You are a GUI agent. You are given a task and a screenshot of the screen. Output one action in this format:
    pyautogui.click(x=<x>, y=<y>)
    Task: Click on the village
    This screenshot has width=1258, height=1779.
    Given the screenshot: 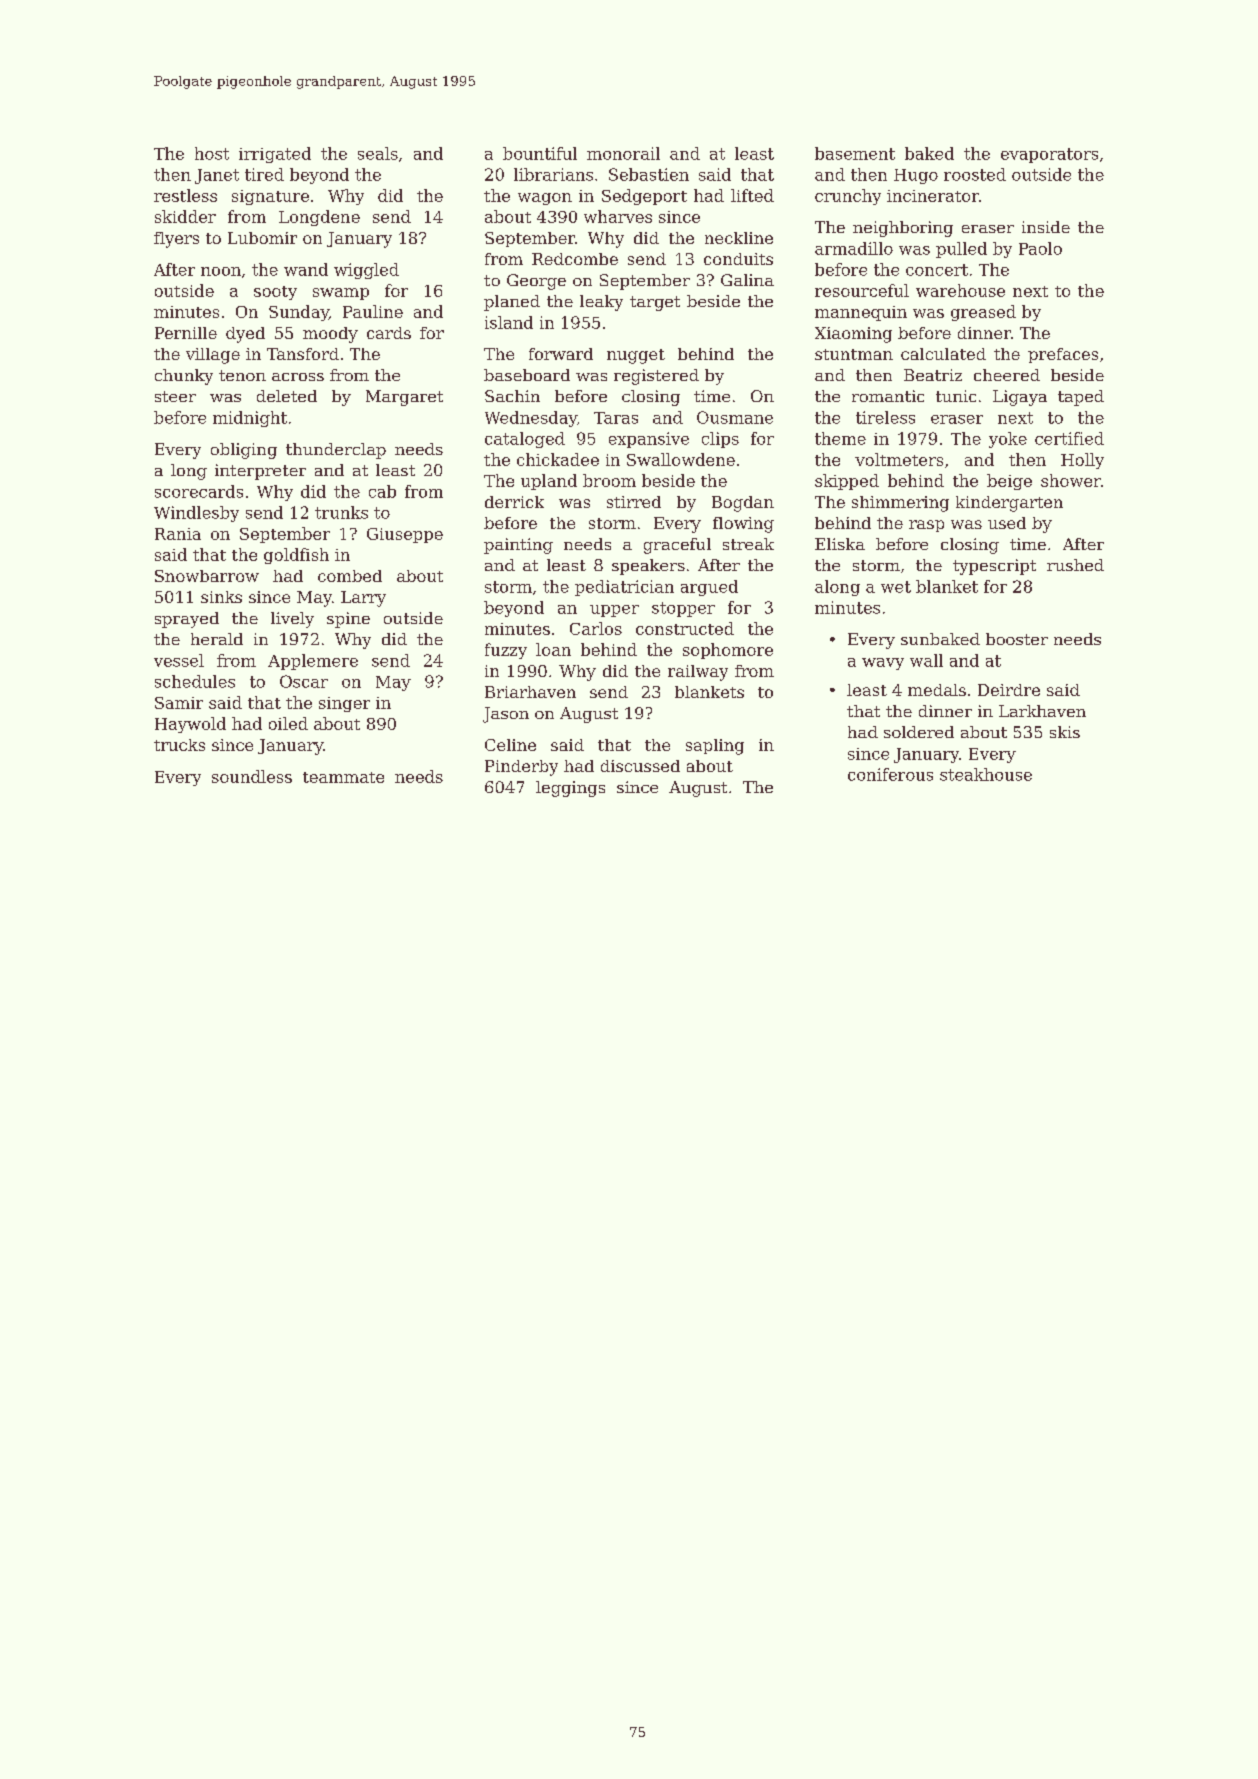 What is the action you would take?
    pyautogui.click(x=213, y=356)
